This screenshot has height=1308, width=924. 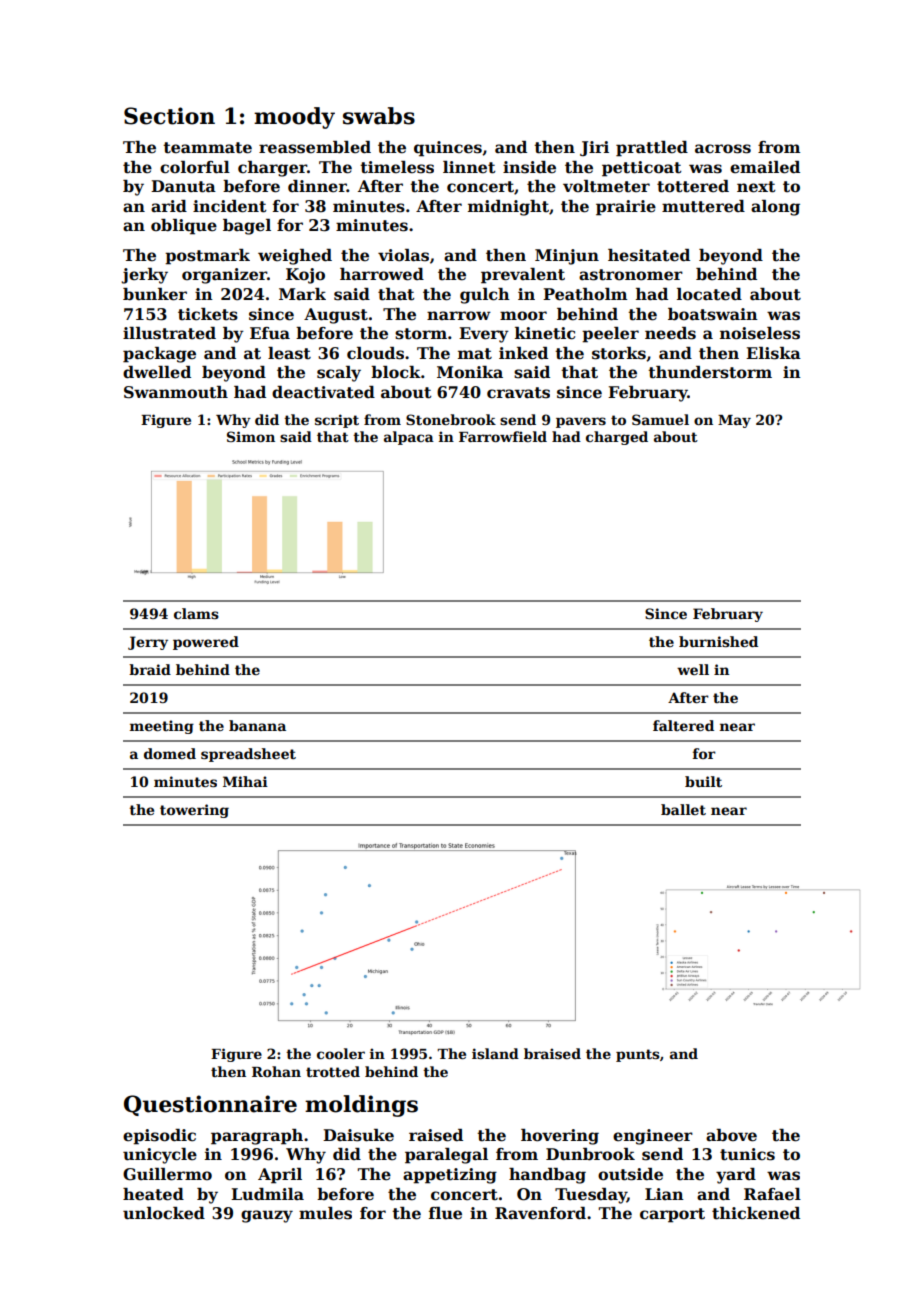 What do you see at coordinates (590, 1154) in the screenshot?
I see `Dunbrook` at bounding box center [590, 1154].
